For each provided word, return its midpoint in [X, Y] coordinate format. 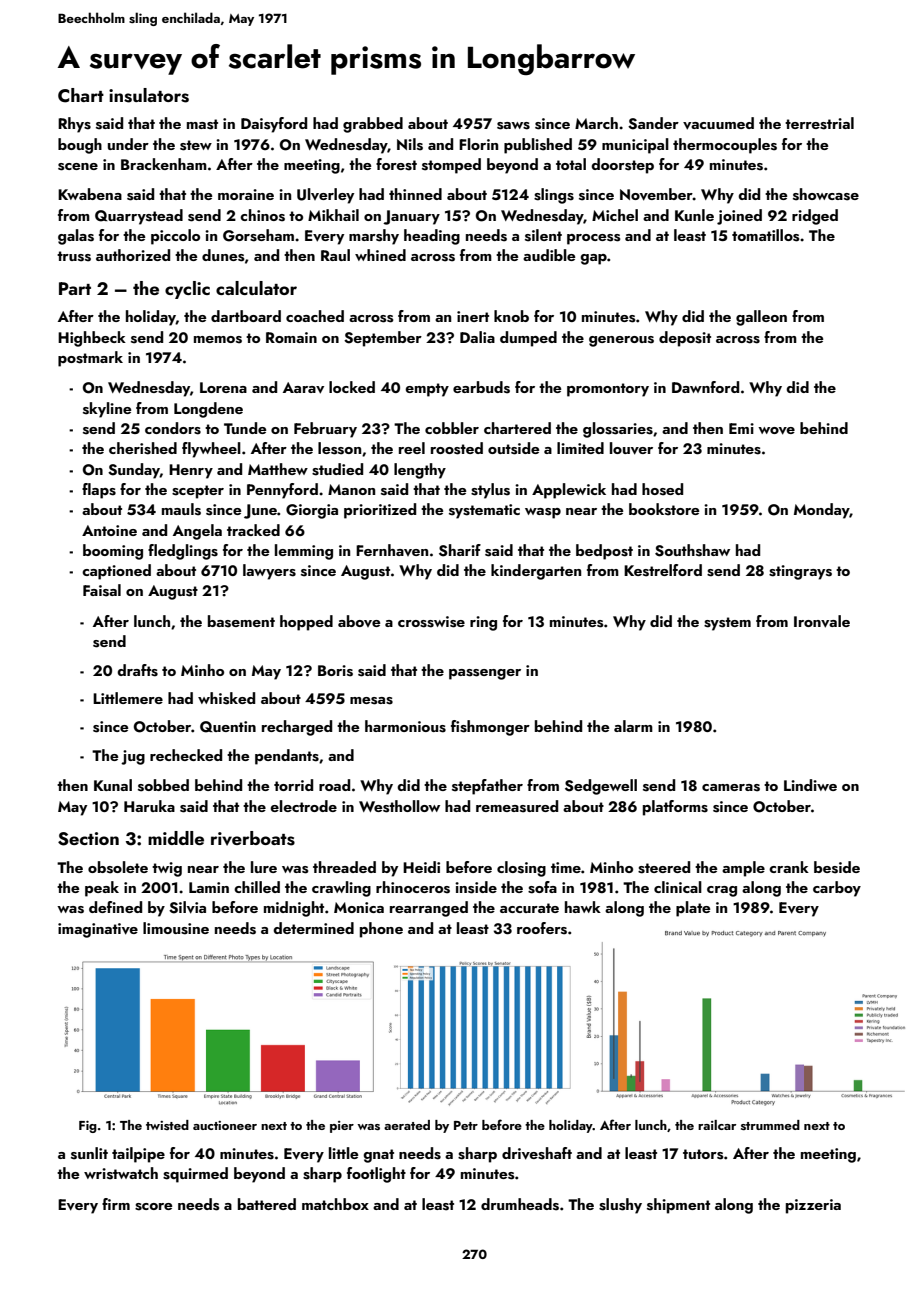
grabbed [373, 125]
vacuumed [718, 123]
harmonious [405, 726]
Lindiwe [810, 785]
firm [116, 1204]
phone [381, 930]
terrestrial [819, 123]
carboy [837, 889]
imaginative [98, 930]
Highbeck [92, 339]
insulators [149, 95]
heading [432, 237]
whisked [226, 698]
